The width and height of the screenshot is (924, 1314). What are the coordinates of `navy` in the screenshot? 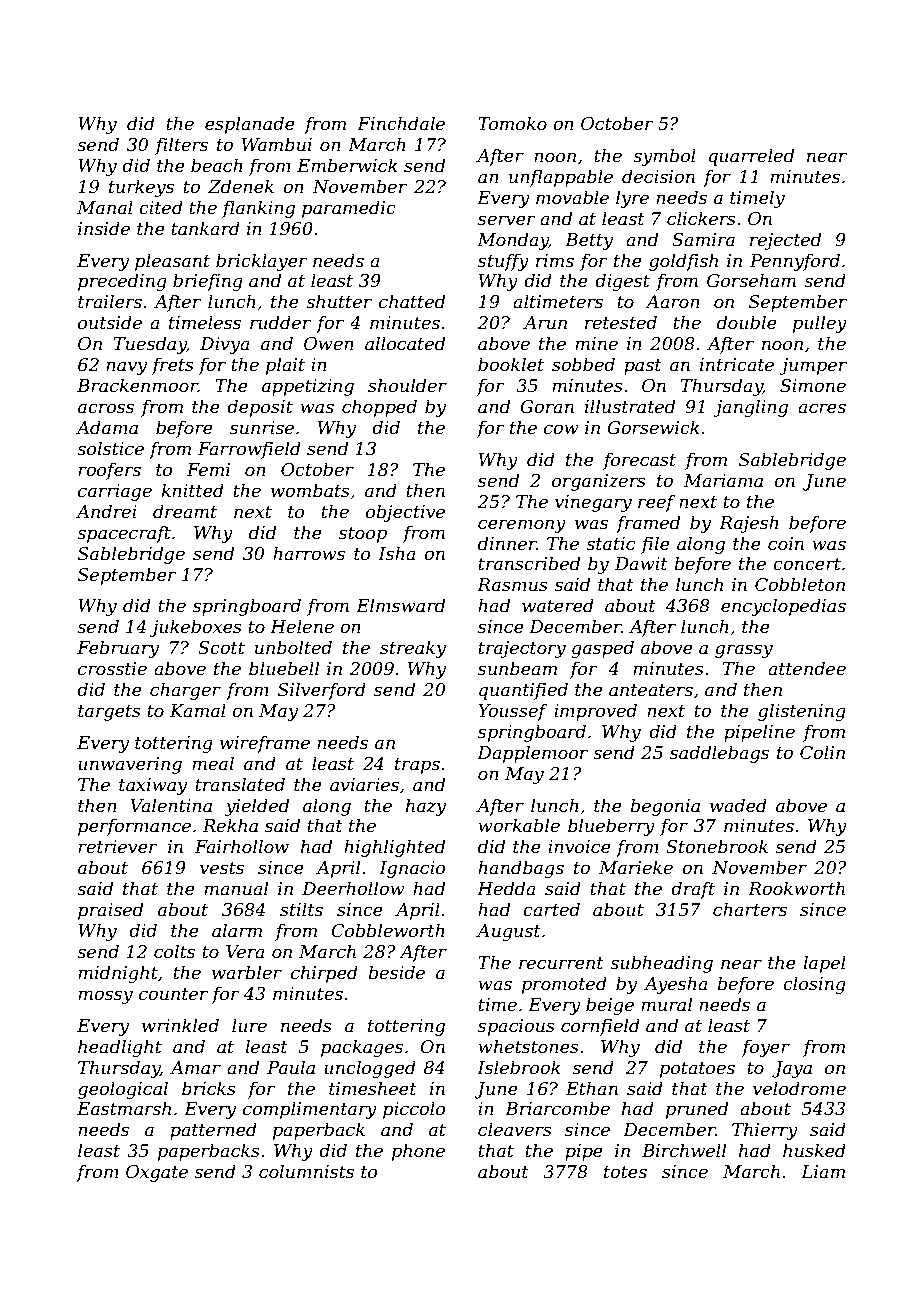 It's located at (126, 368).
